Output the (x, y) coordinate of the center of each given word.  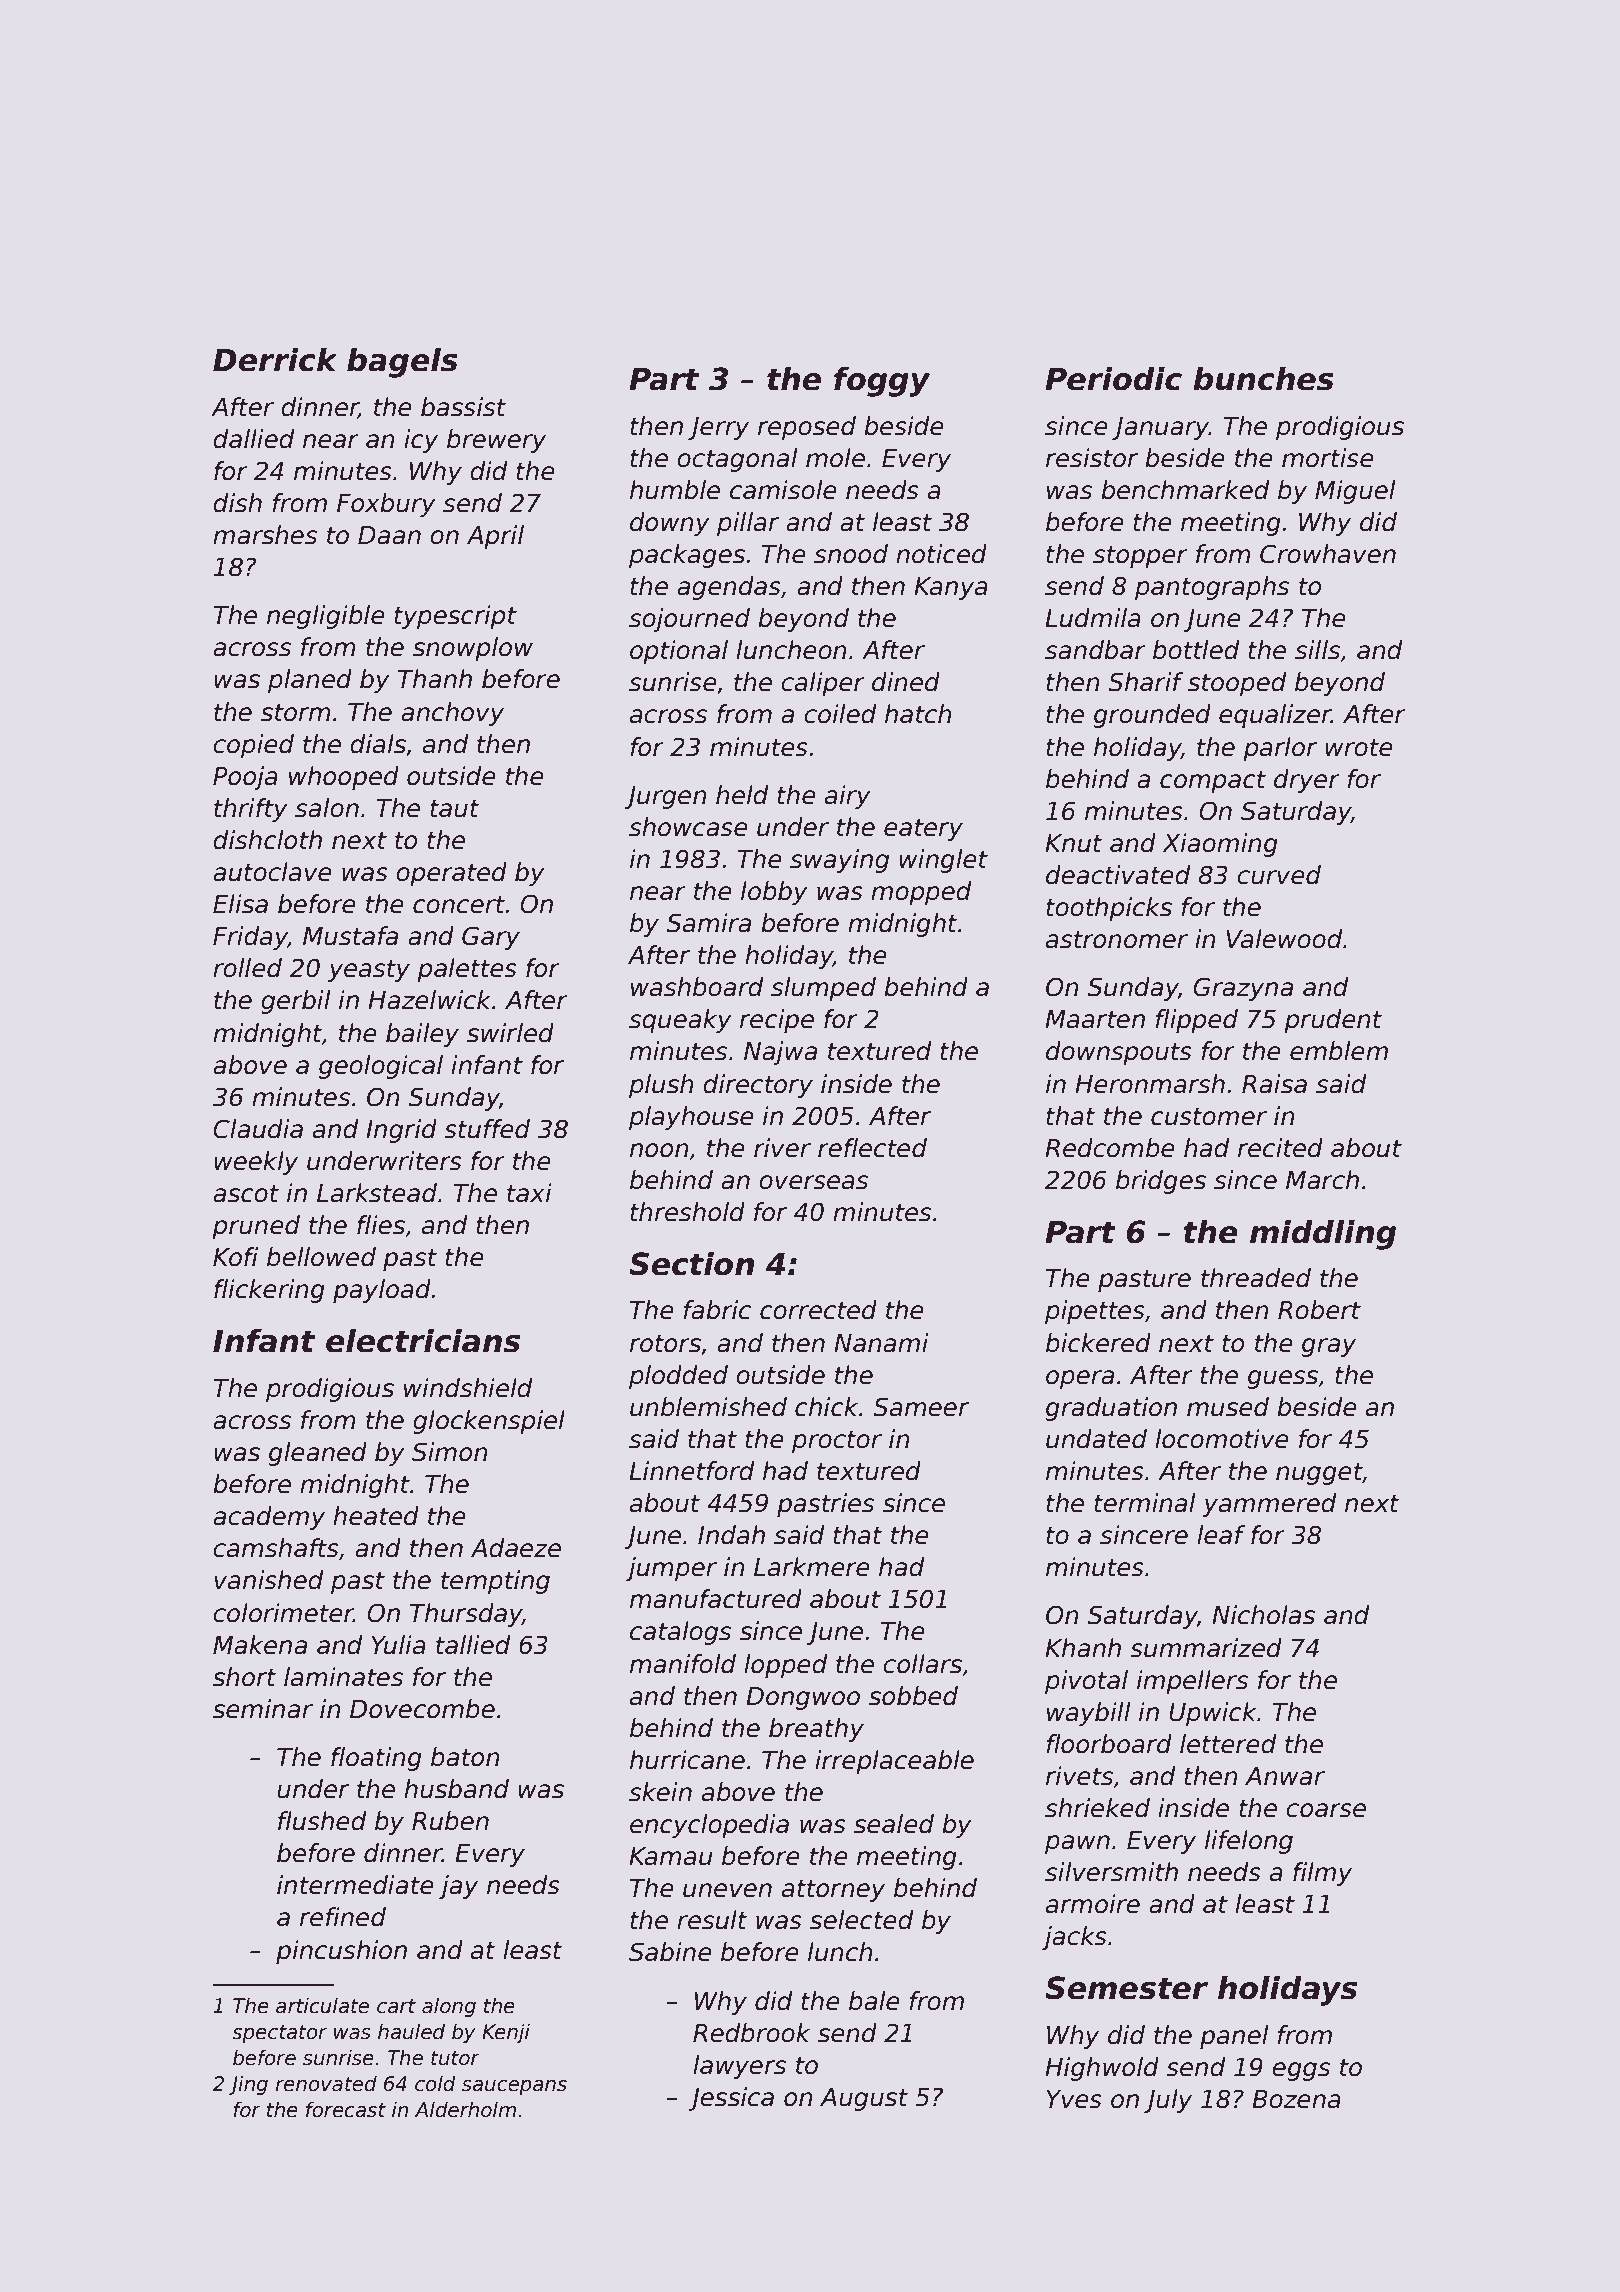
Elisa (240, 904)
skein (660, 1792)
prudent (1333, 1021)
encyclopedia (709, 1826)
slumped (823, 989)
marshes (265, 535)
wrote (1359, 747)
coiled (840, 714)
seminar (263, 1709)
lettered (1228, 1744)
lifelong (1249, 1842)
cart (396, 2006)
